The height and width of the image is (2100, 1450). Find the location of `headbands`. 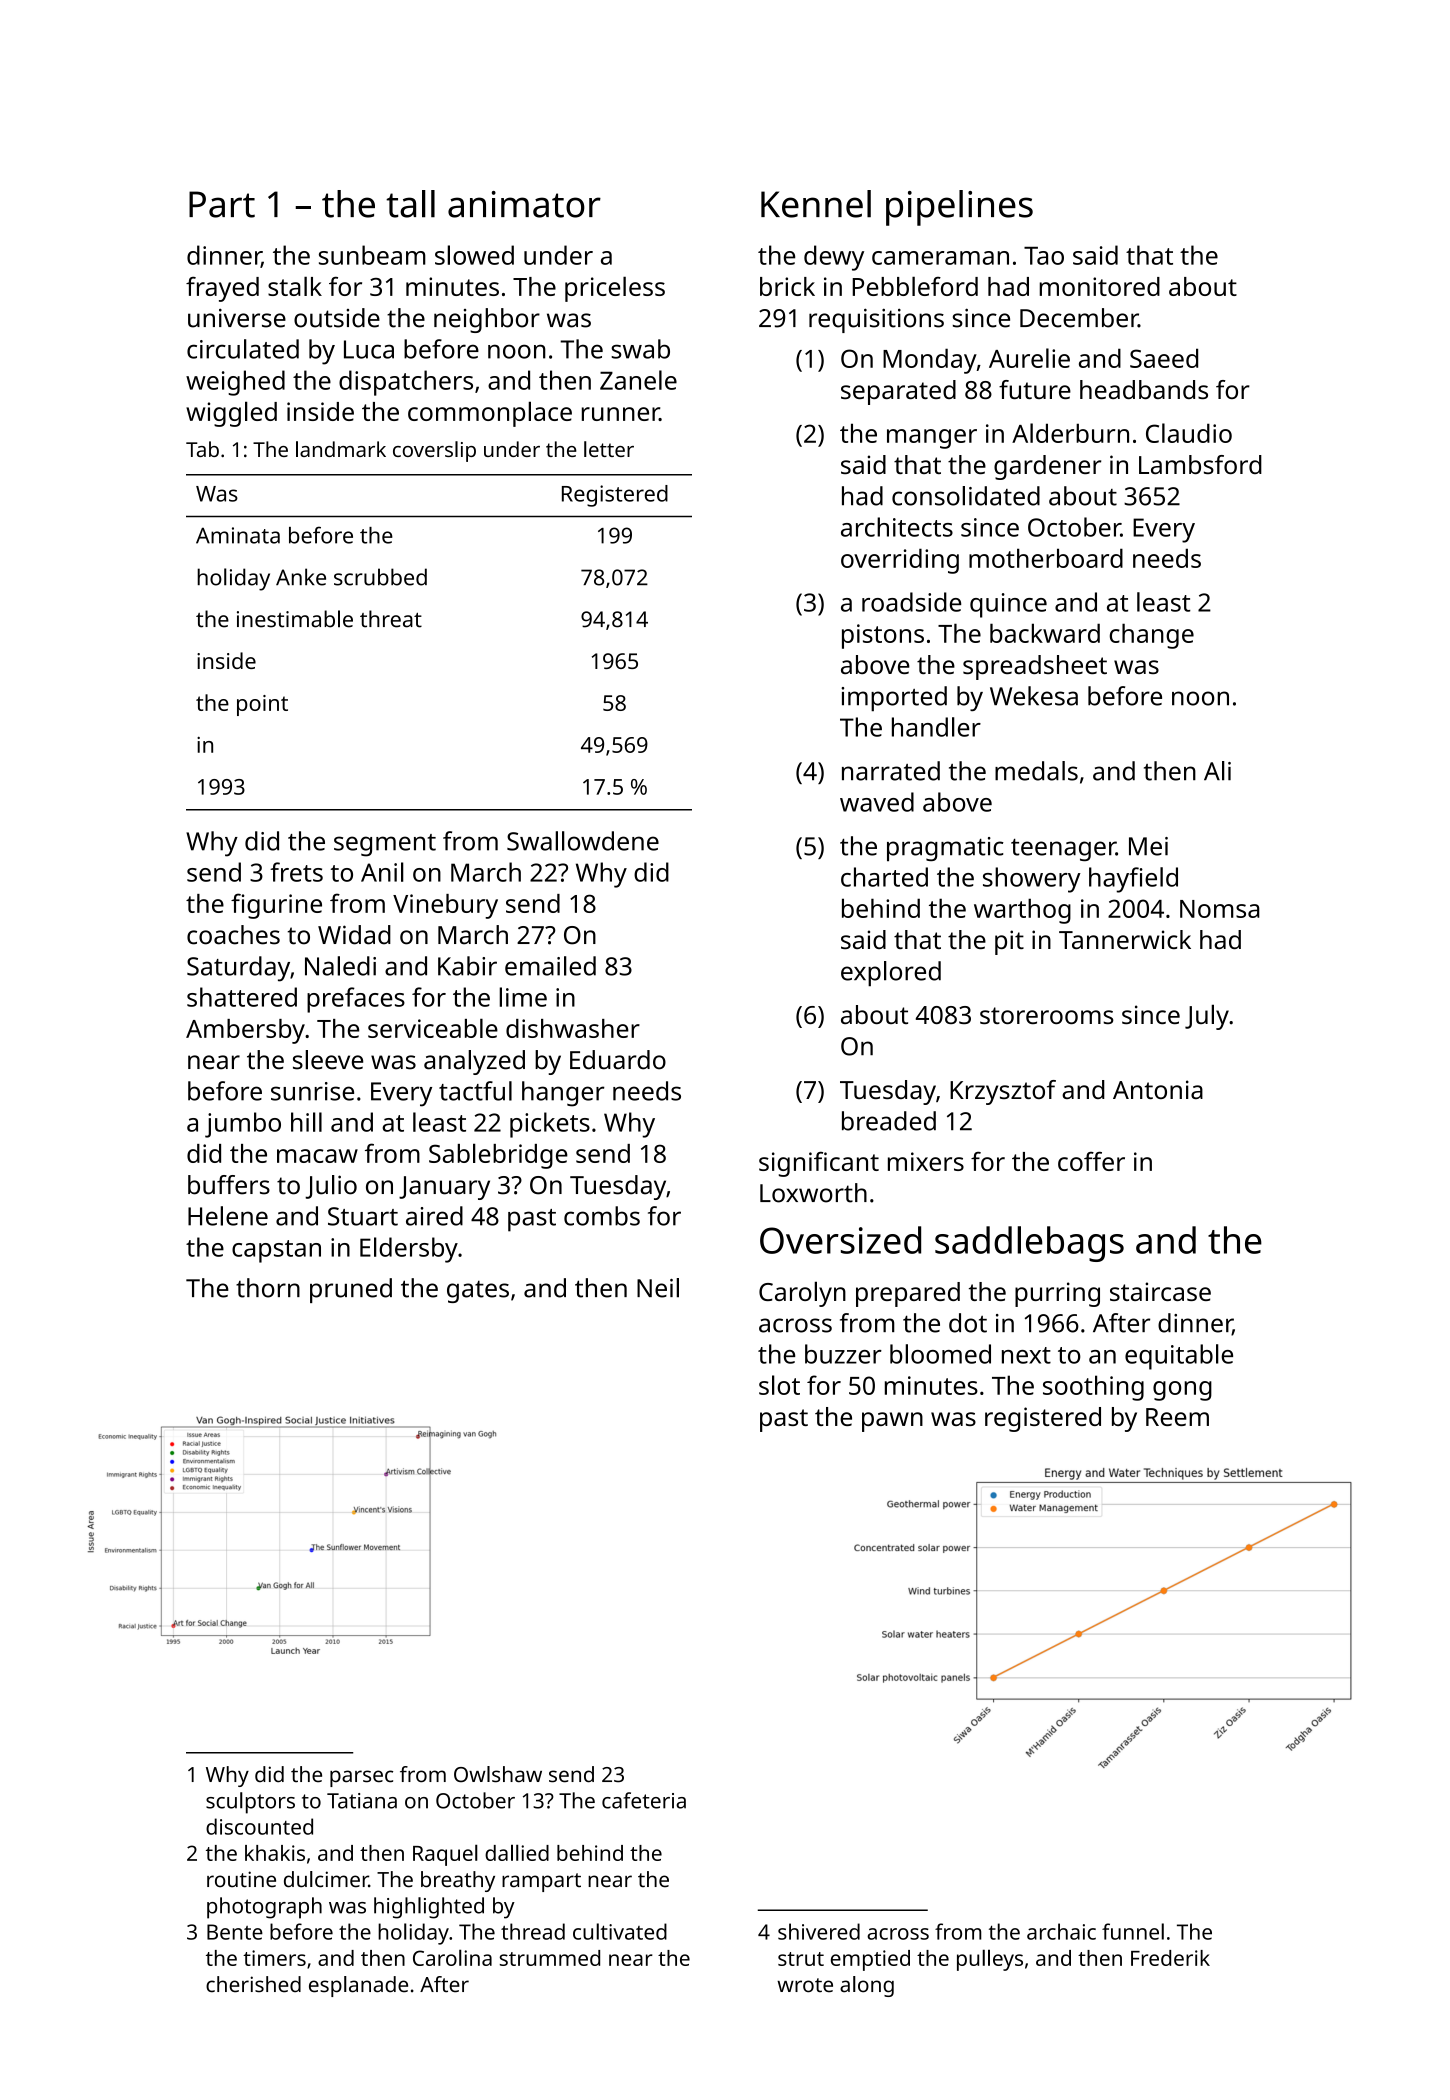

headbands is located at coordinates (1144, 389).
